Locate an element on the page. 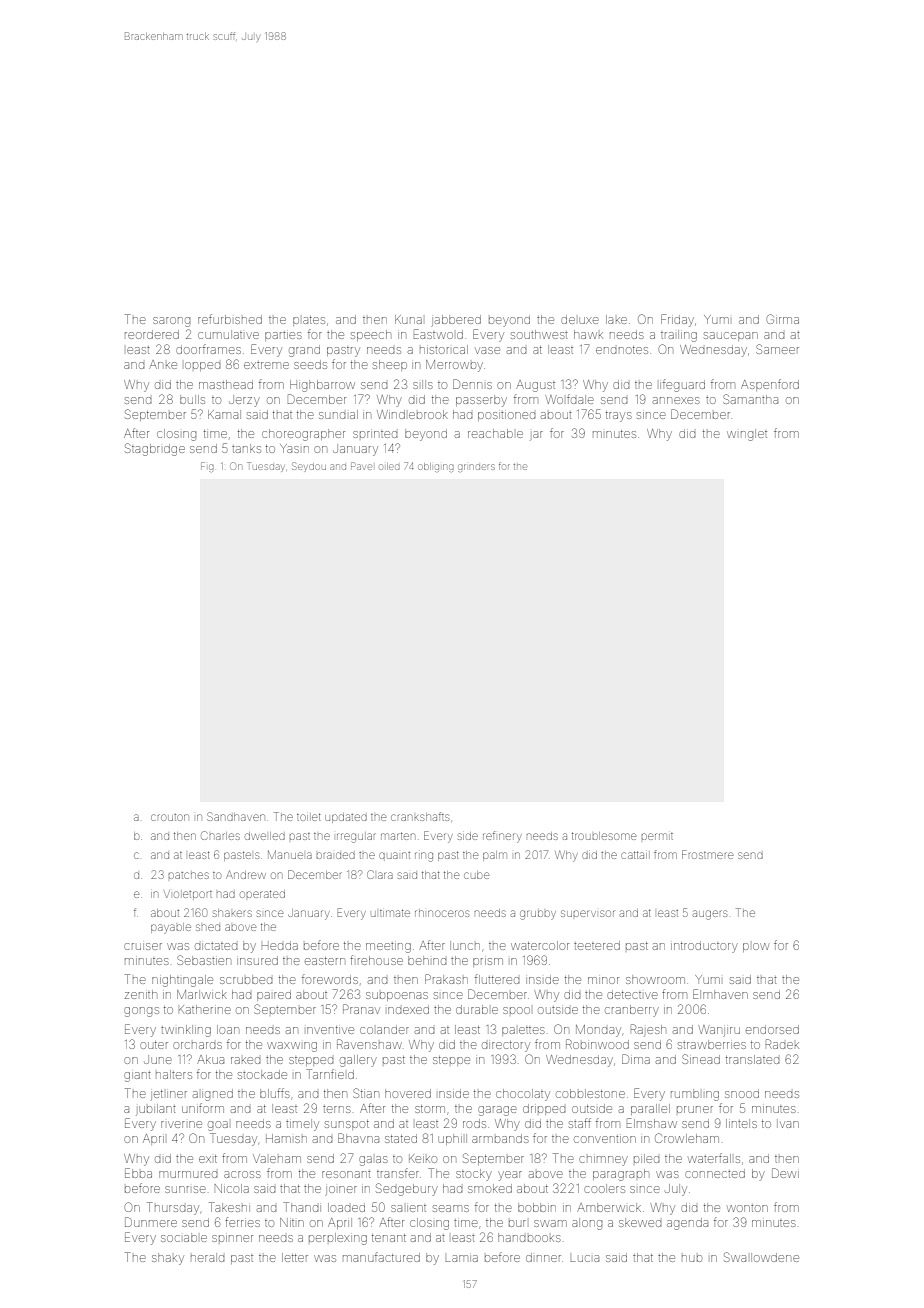  crouton is located at coordinates (170, 817).
